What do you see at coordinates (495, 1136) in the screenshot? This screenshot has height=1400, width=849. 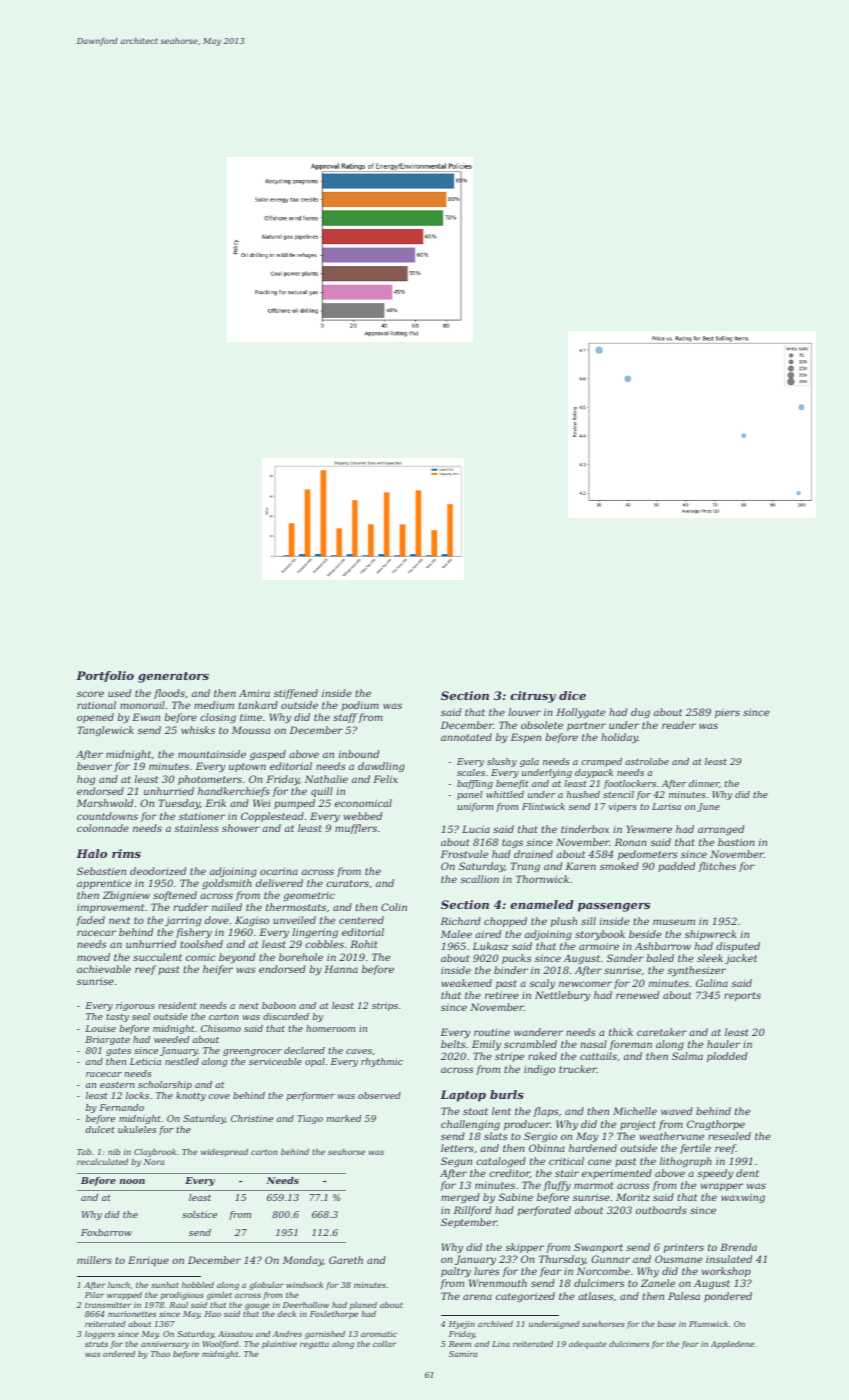 I see `slats` at bounding box center [495, 1136].
